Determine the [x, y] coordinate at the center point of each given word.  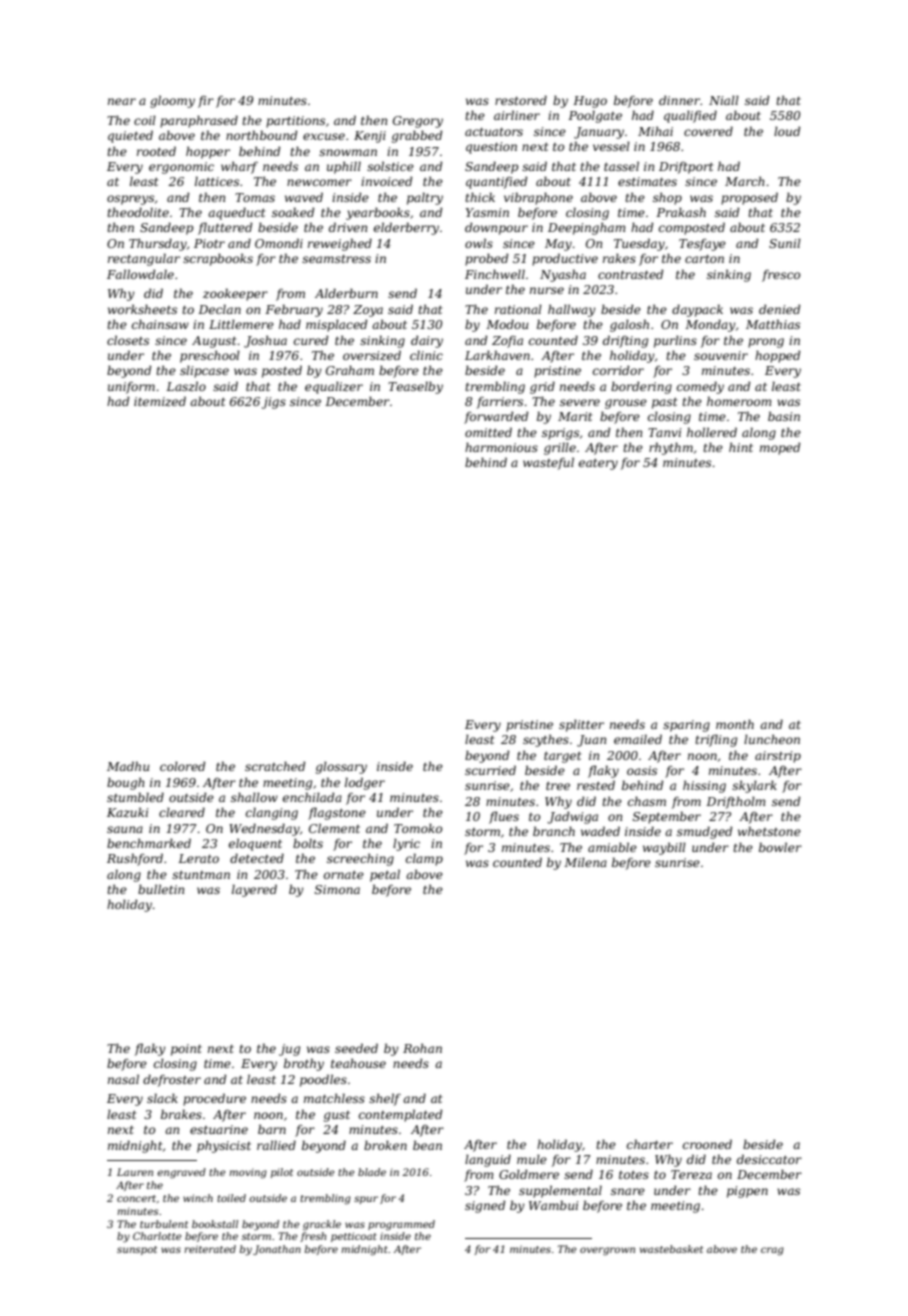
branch [554, 831]
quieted [130, 136]
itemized [160, 401]
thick [480, 197]
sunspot [137, 1250]
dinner [679, 100]
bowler [780, 847]
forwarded [496, 417]
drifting [625, 341]
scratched [275, 766]
